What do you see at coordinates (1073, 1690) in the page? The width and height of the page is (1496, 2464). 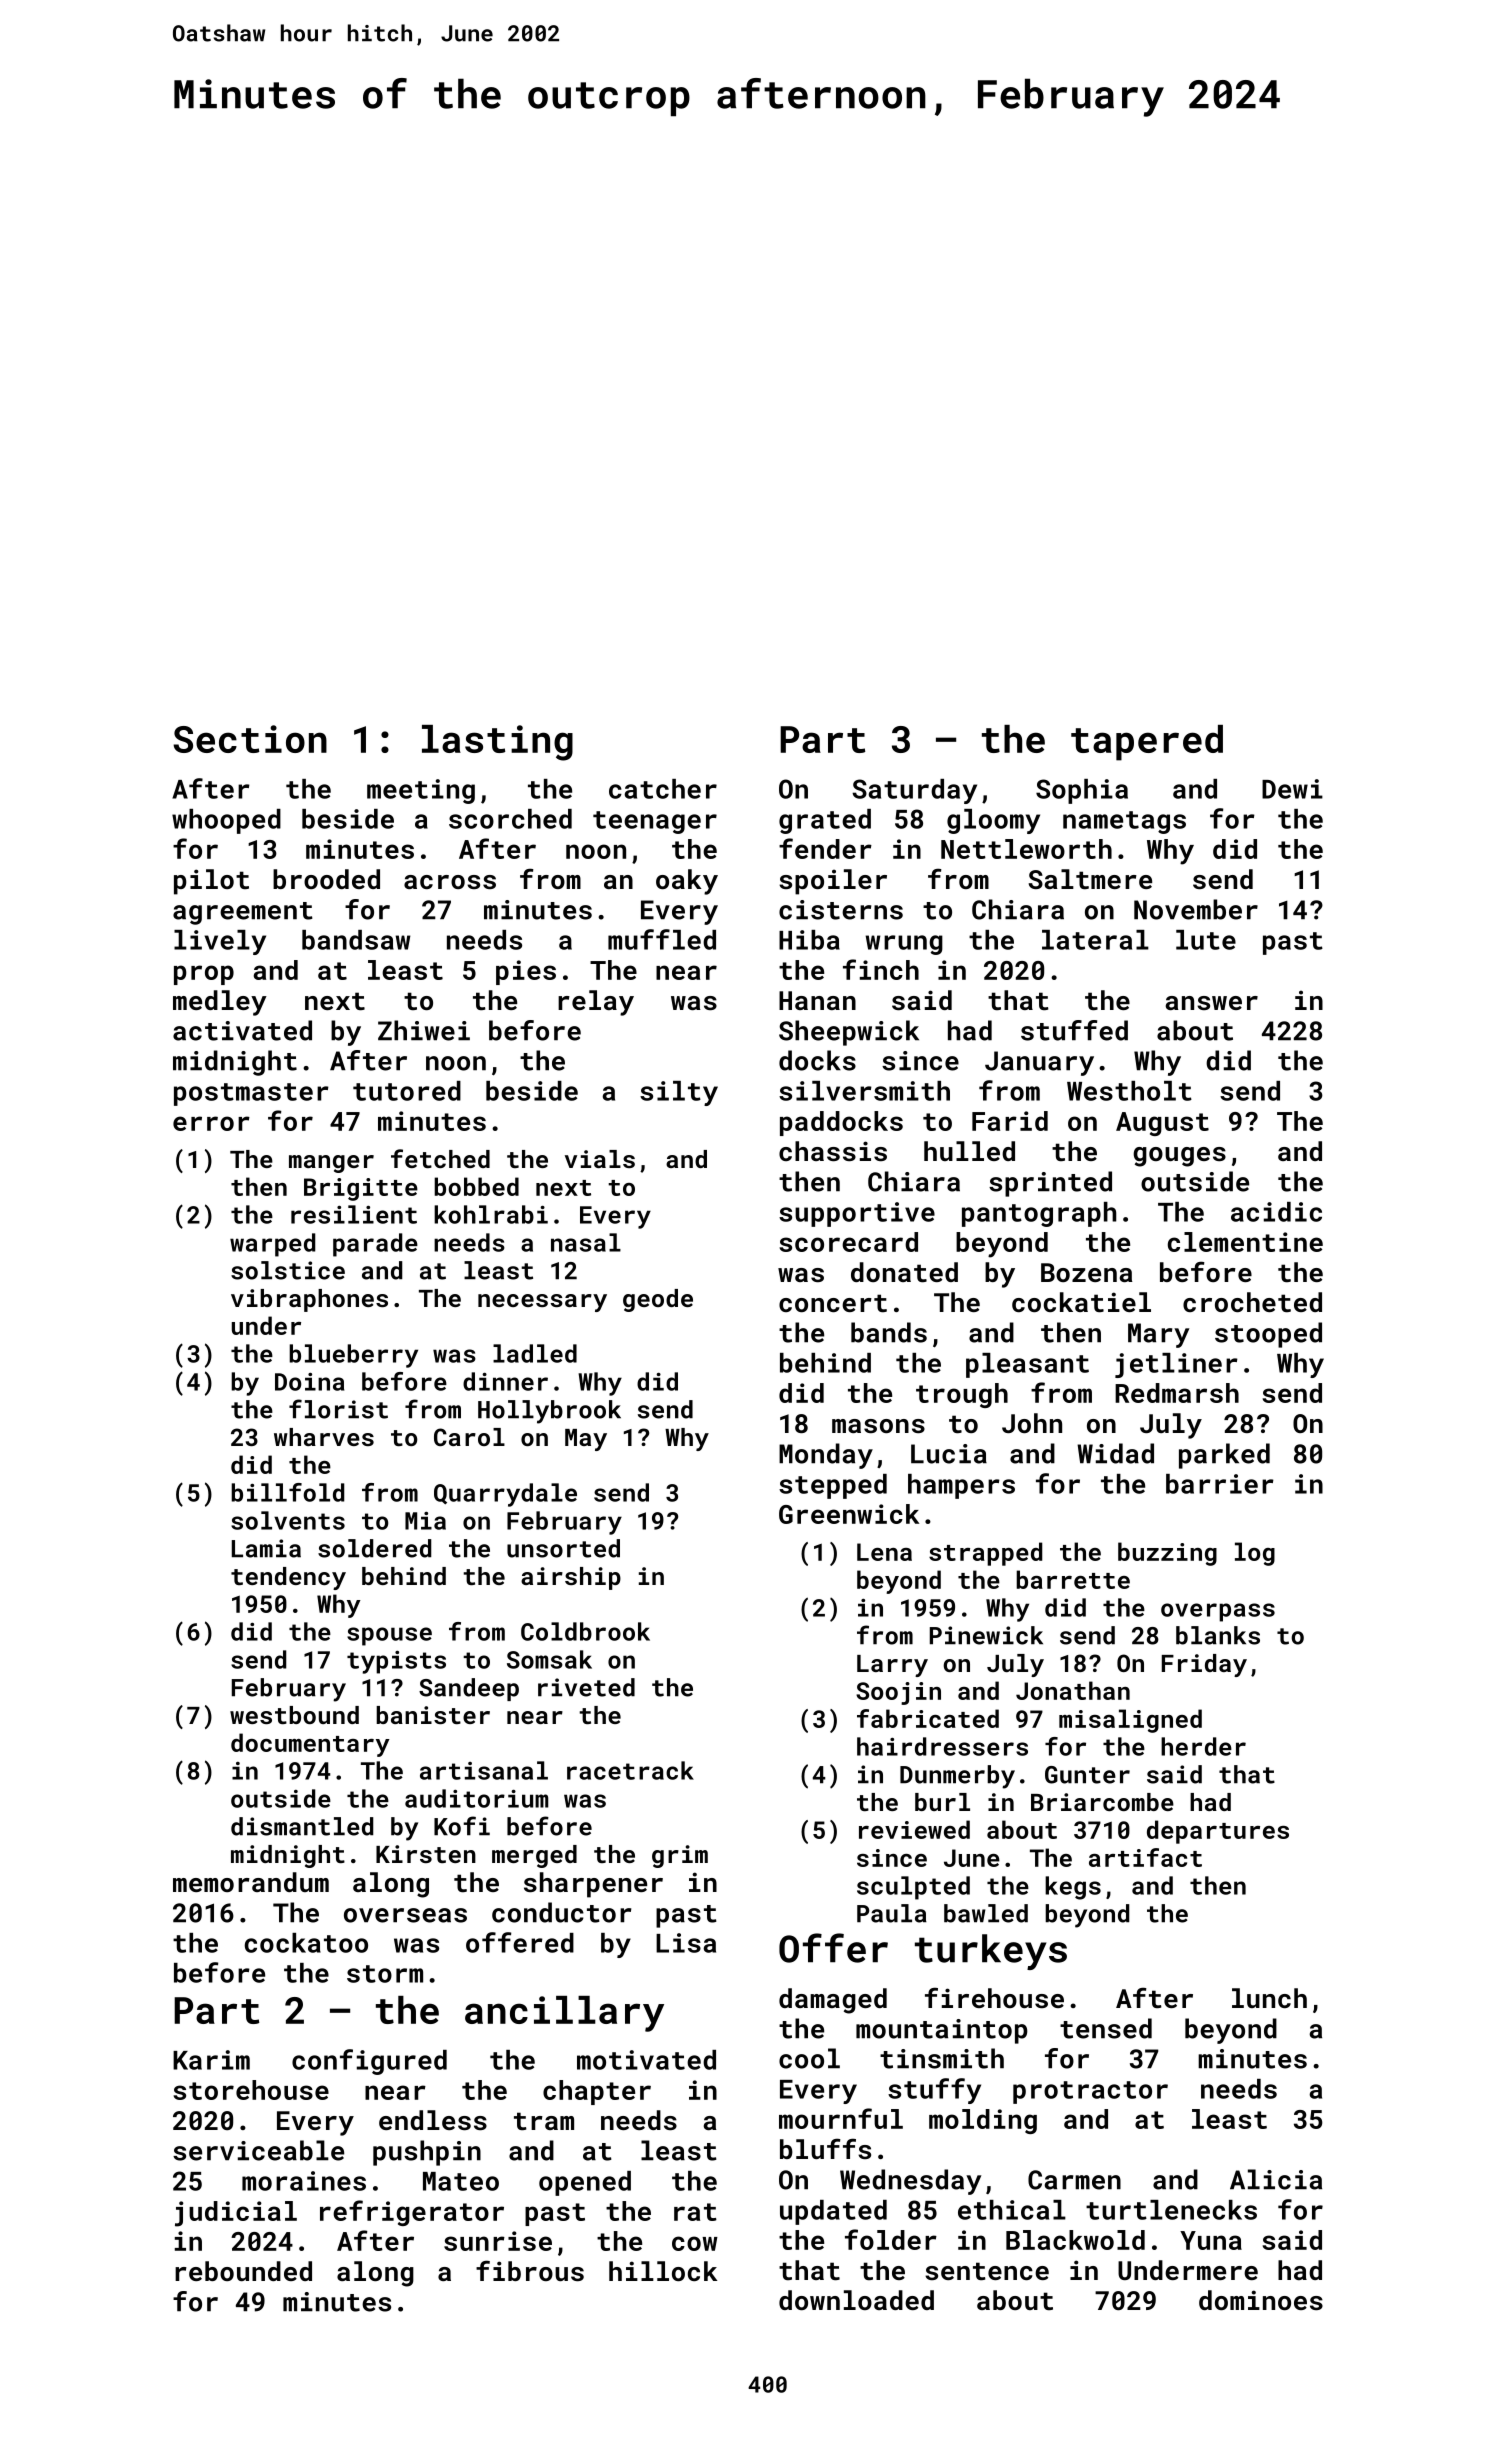 I see `Jonathan` at bounding box center [1073, 1690].
